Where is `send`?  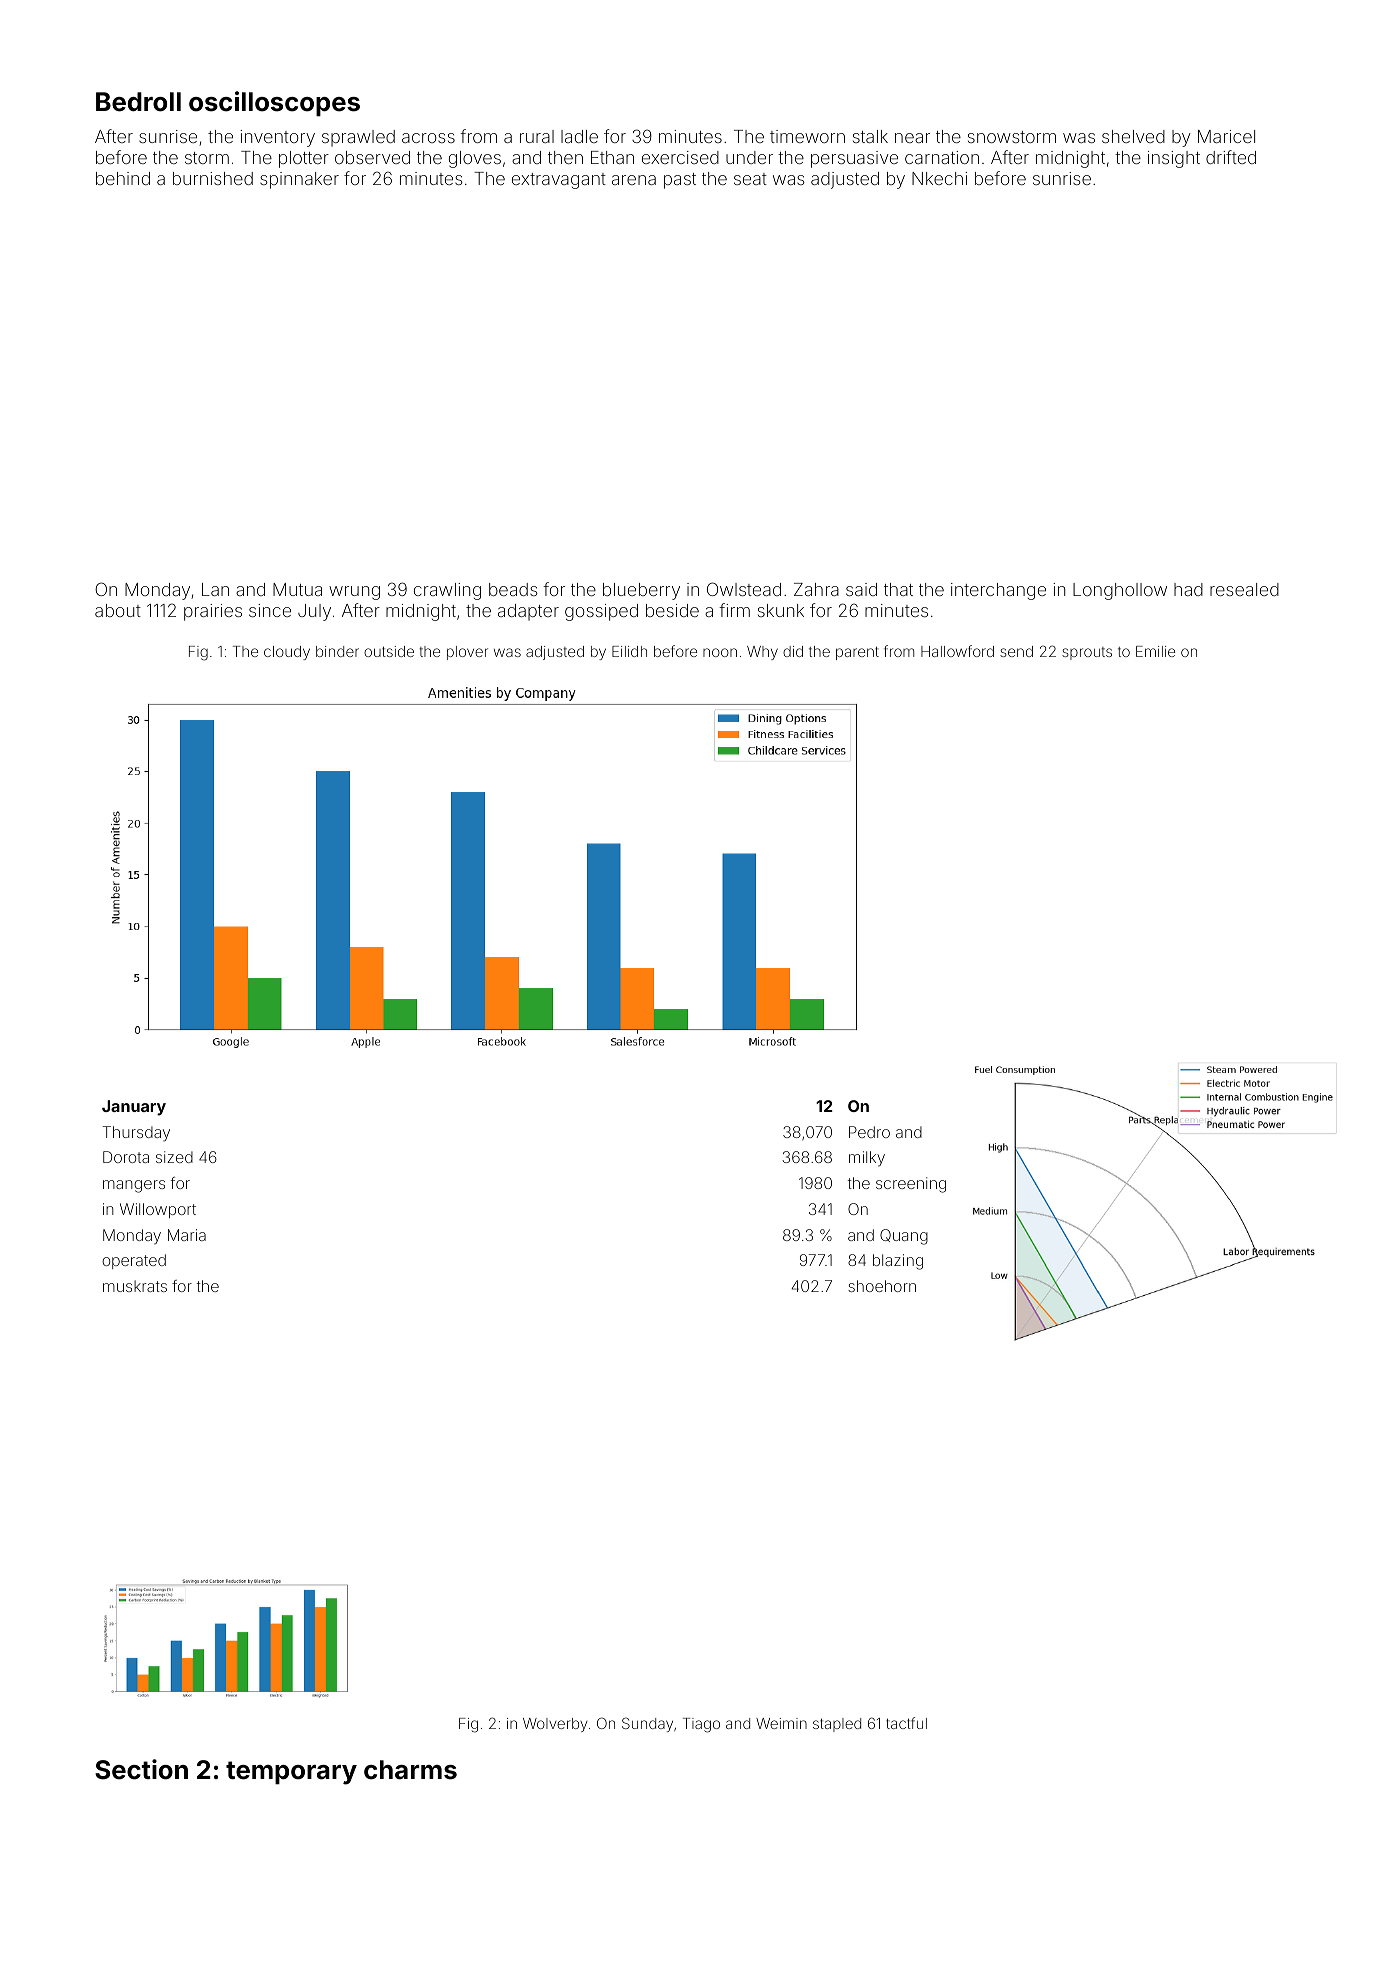
send is located at coordinates (1016, 651).
